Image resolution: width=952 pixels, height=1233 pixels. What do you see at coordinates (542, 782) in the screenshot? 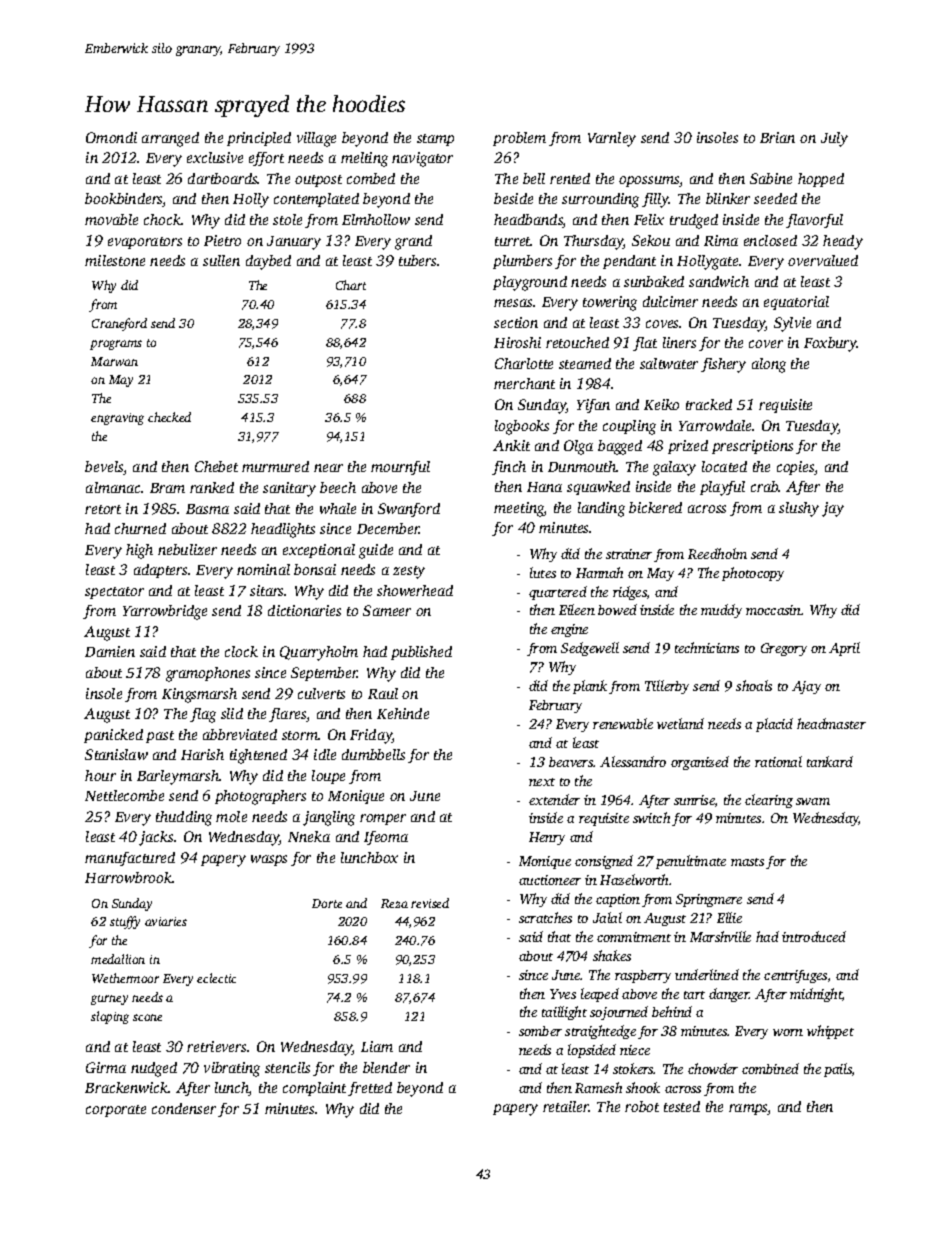
I see `next` at bounding box center [542, 782].
